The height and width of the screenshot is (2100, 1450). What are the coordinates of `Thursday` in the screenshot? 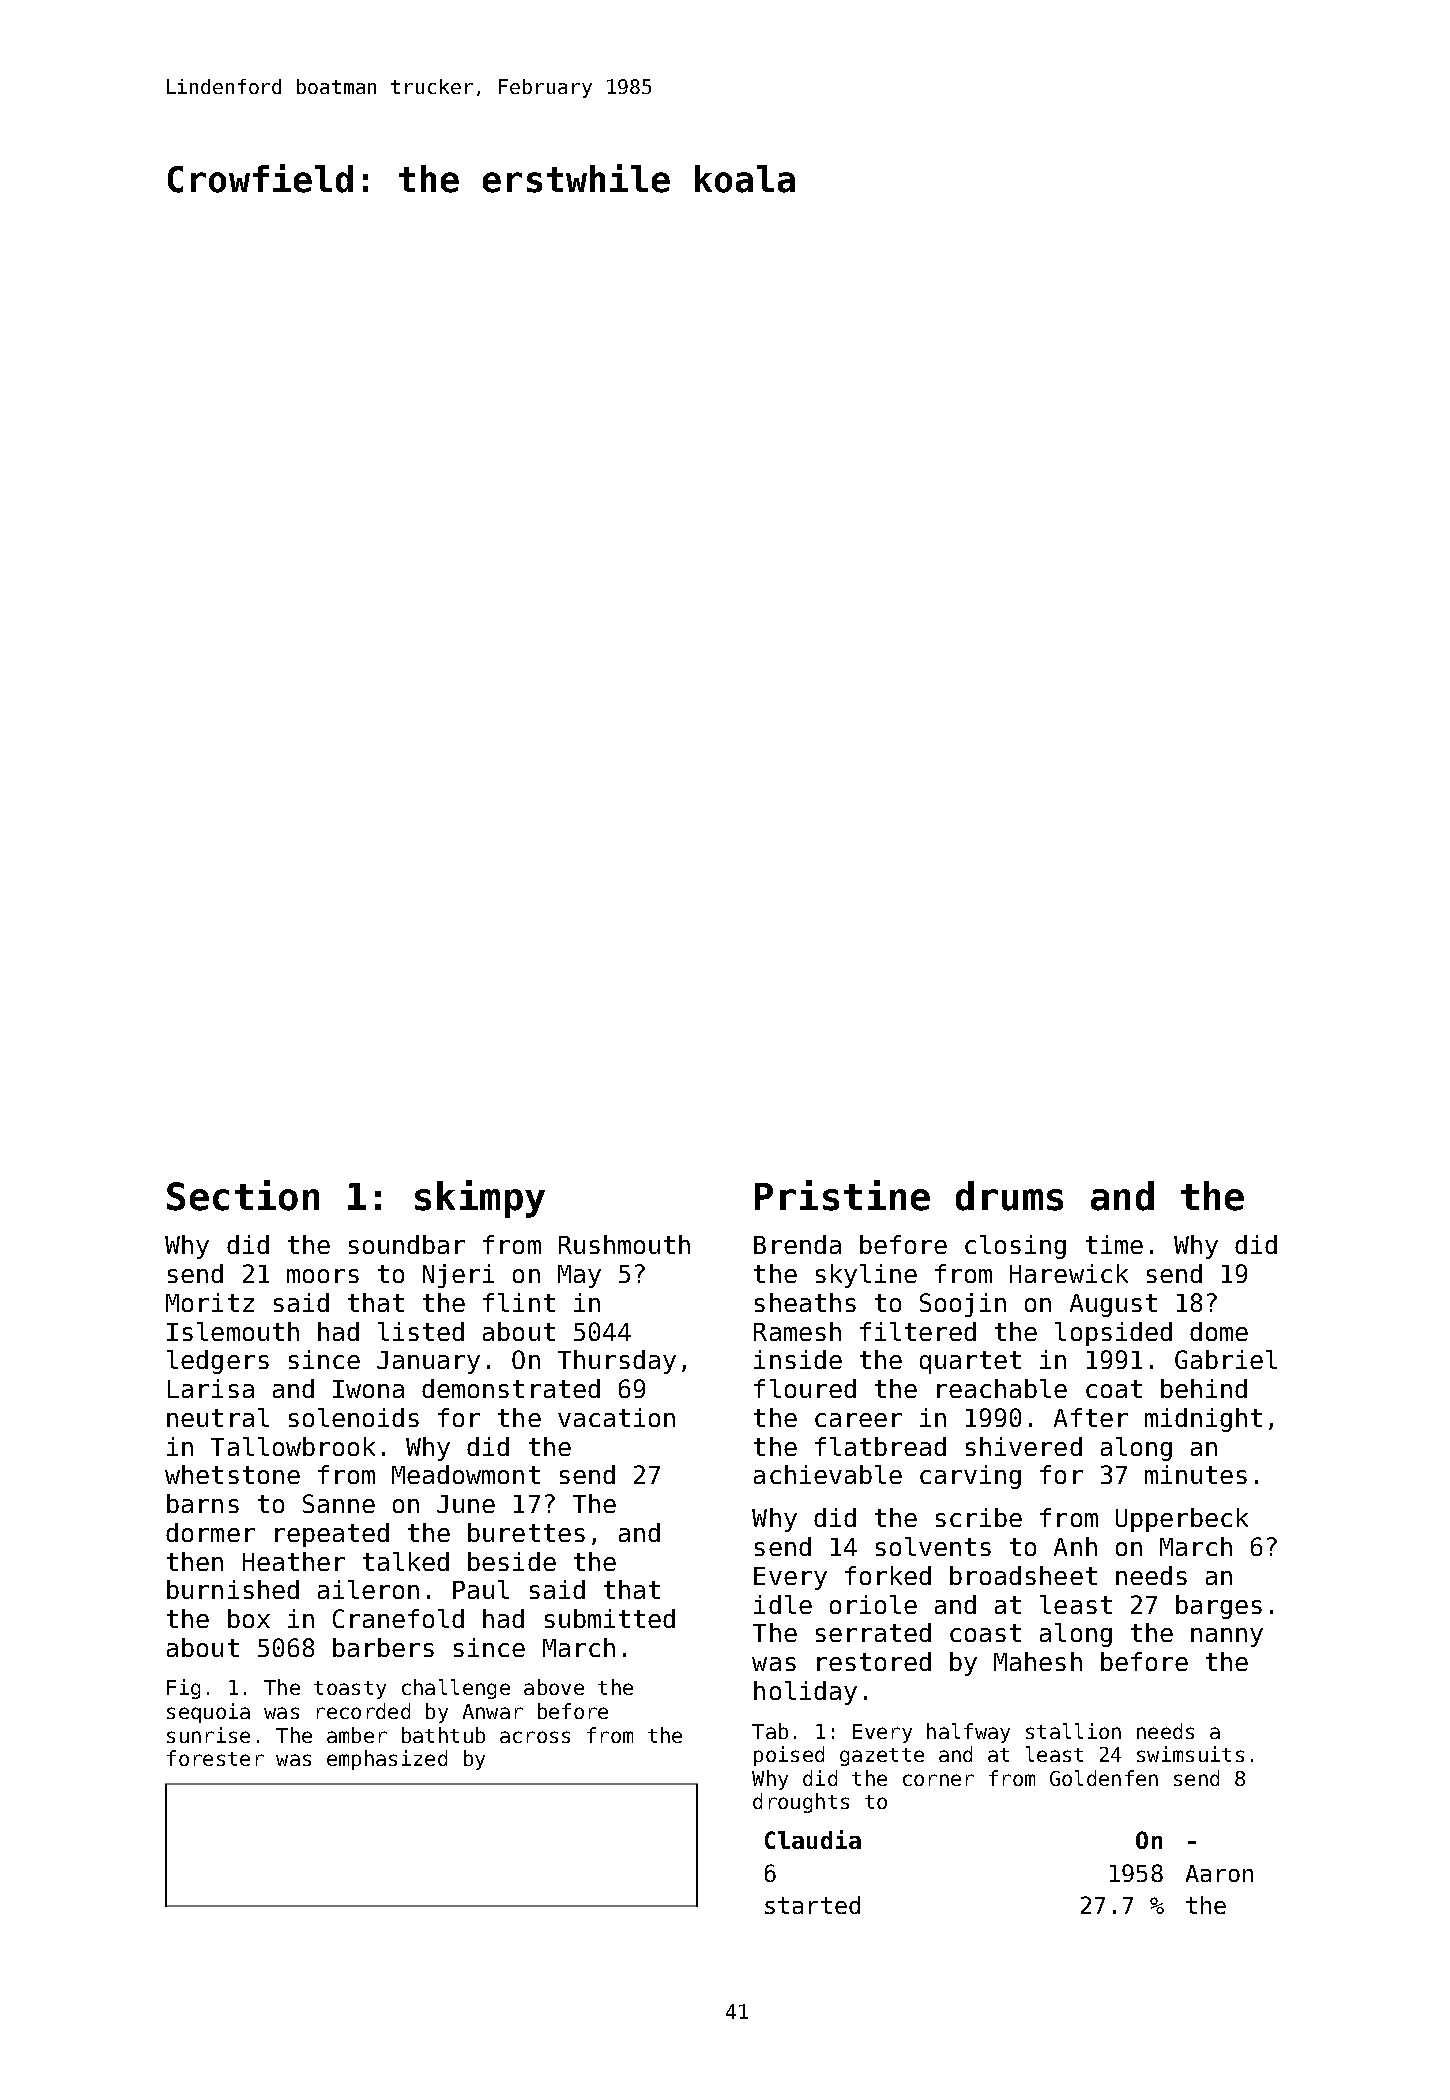 It's located at (617, 1362).
